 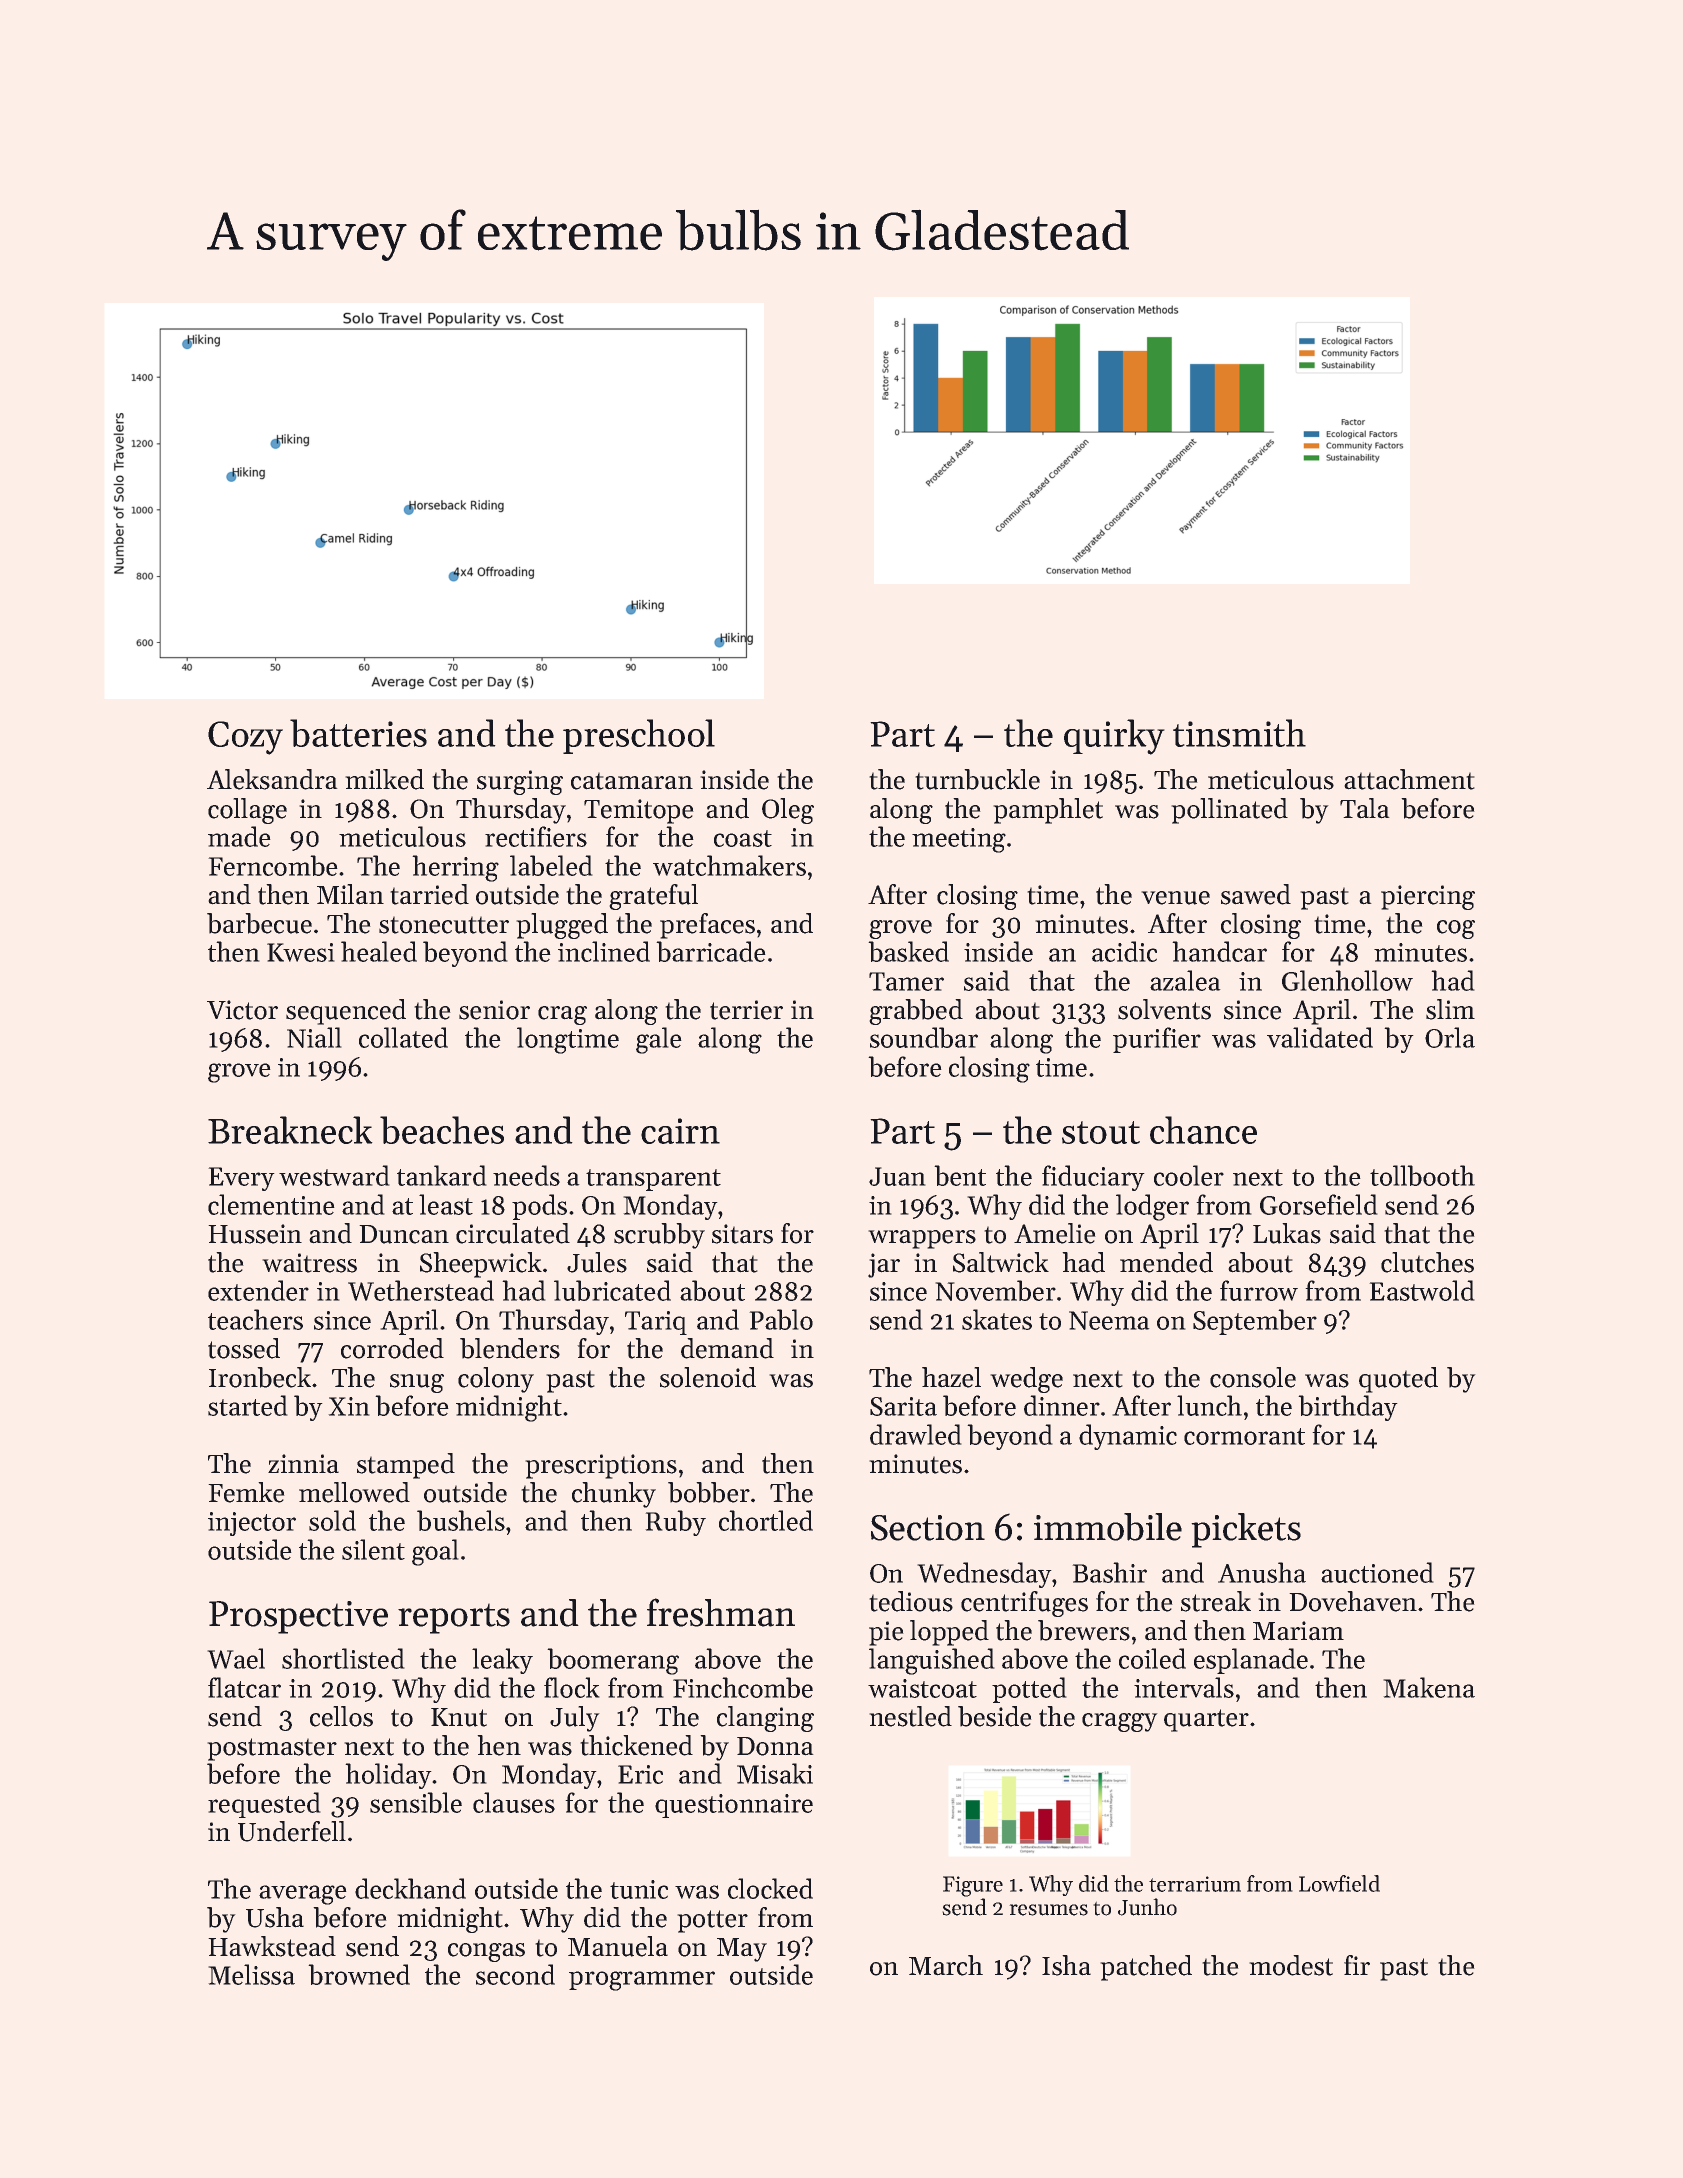 I want to click on auctioned, so click(x=1377, y=1572).
